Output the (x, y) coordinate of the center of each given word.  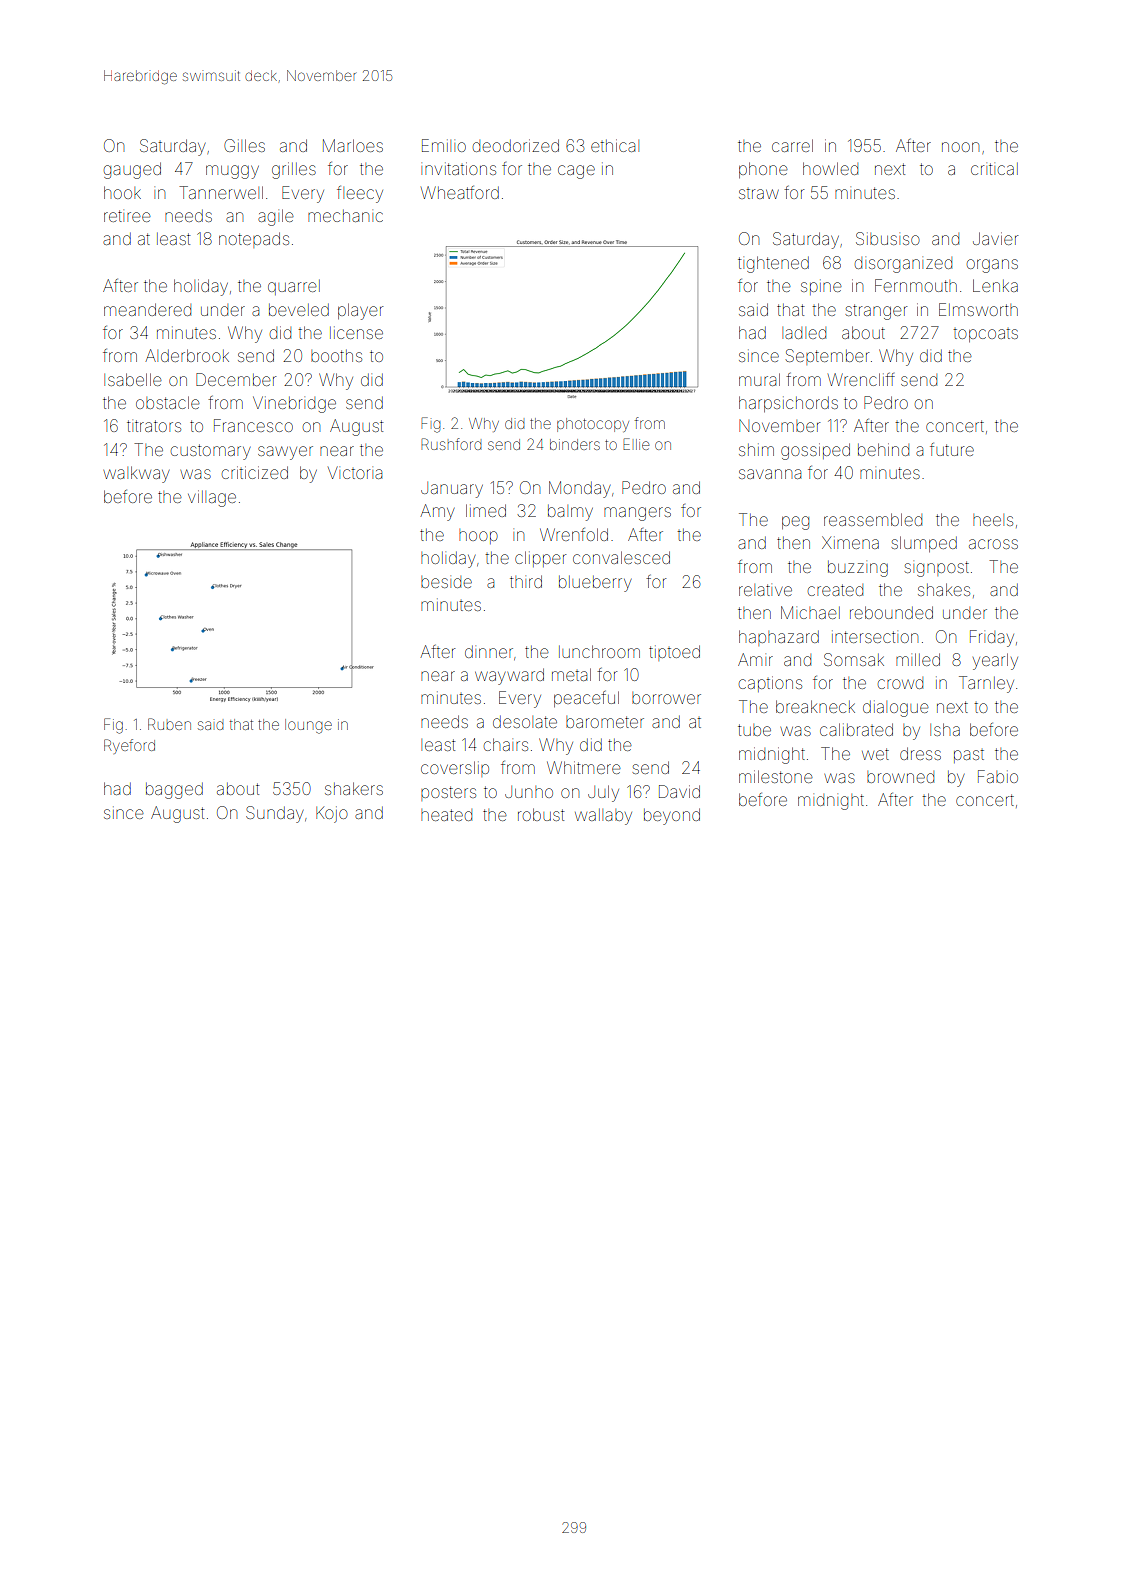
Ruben (169, 724)
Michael (810, 612)
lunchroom (599, 651)
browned (900, 777)
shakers (354, 788)
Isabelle (132, 379)
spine (821, 288)
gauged (132, 170)
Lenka (995, 285)
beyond (672, 816)
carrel (792, 145)
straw (759, 194)
